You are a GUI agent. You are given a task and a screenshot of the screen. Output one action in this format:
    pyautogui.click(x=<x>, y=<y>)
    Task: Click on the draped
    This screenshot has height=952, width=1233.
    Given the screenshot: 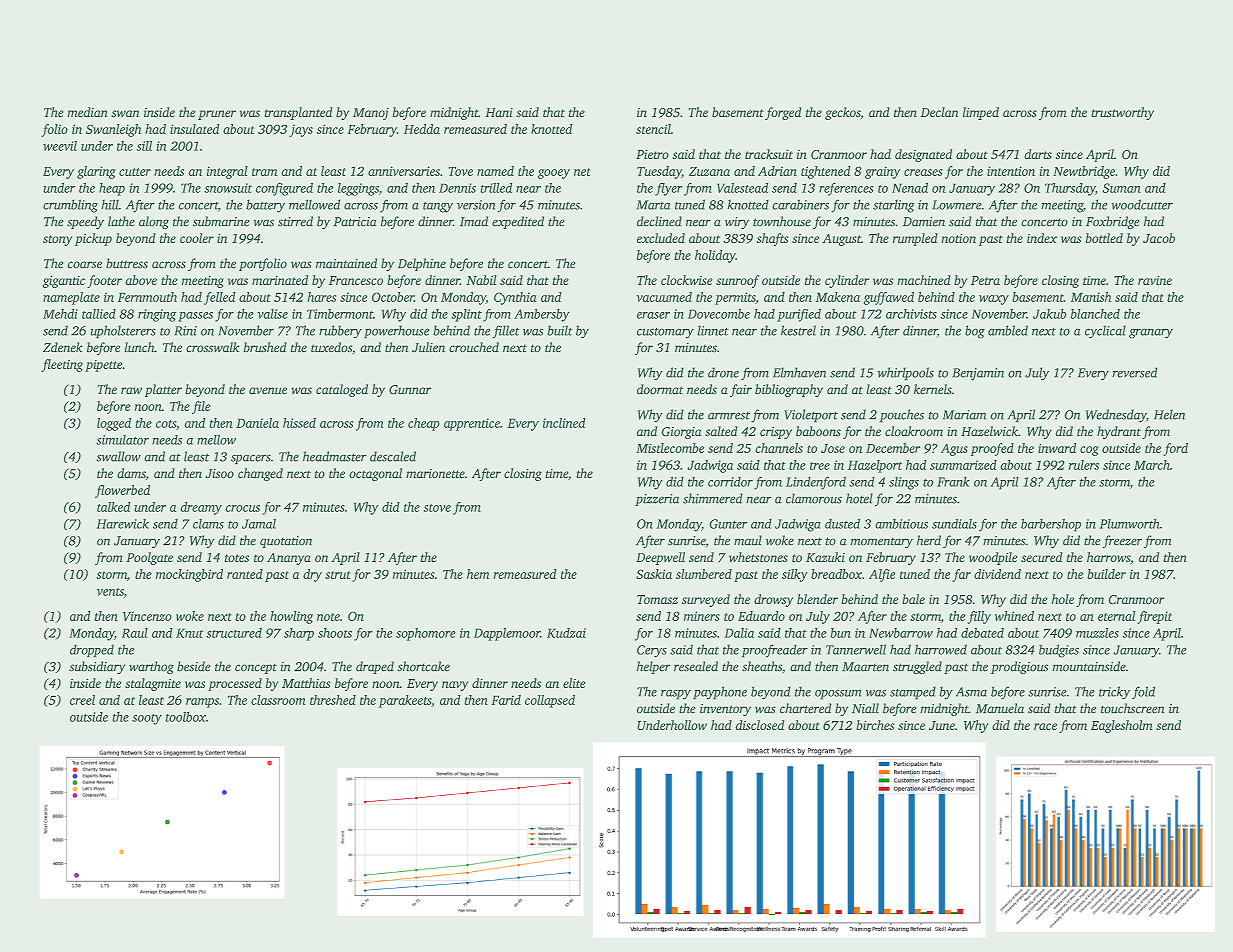 What is the action you would take?
    pyautogui.click(x=375, y=667)
